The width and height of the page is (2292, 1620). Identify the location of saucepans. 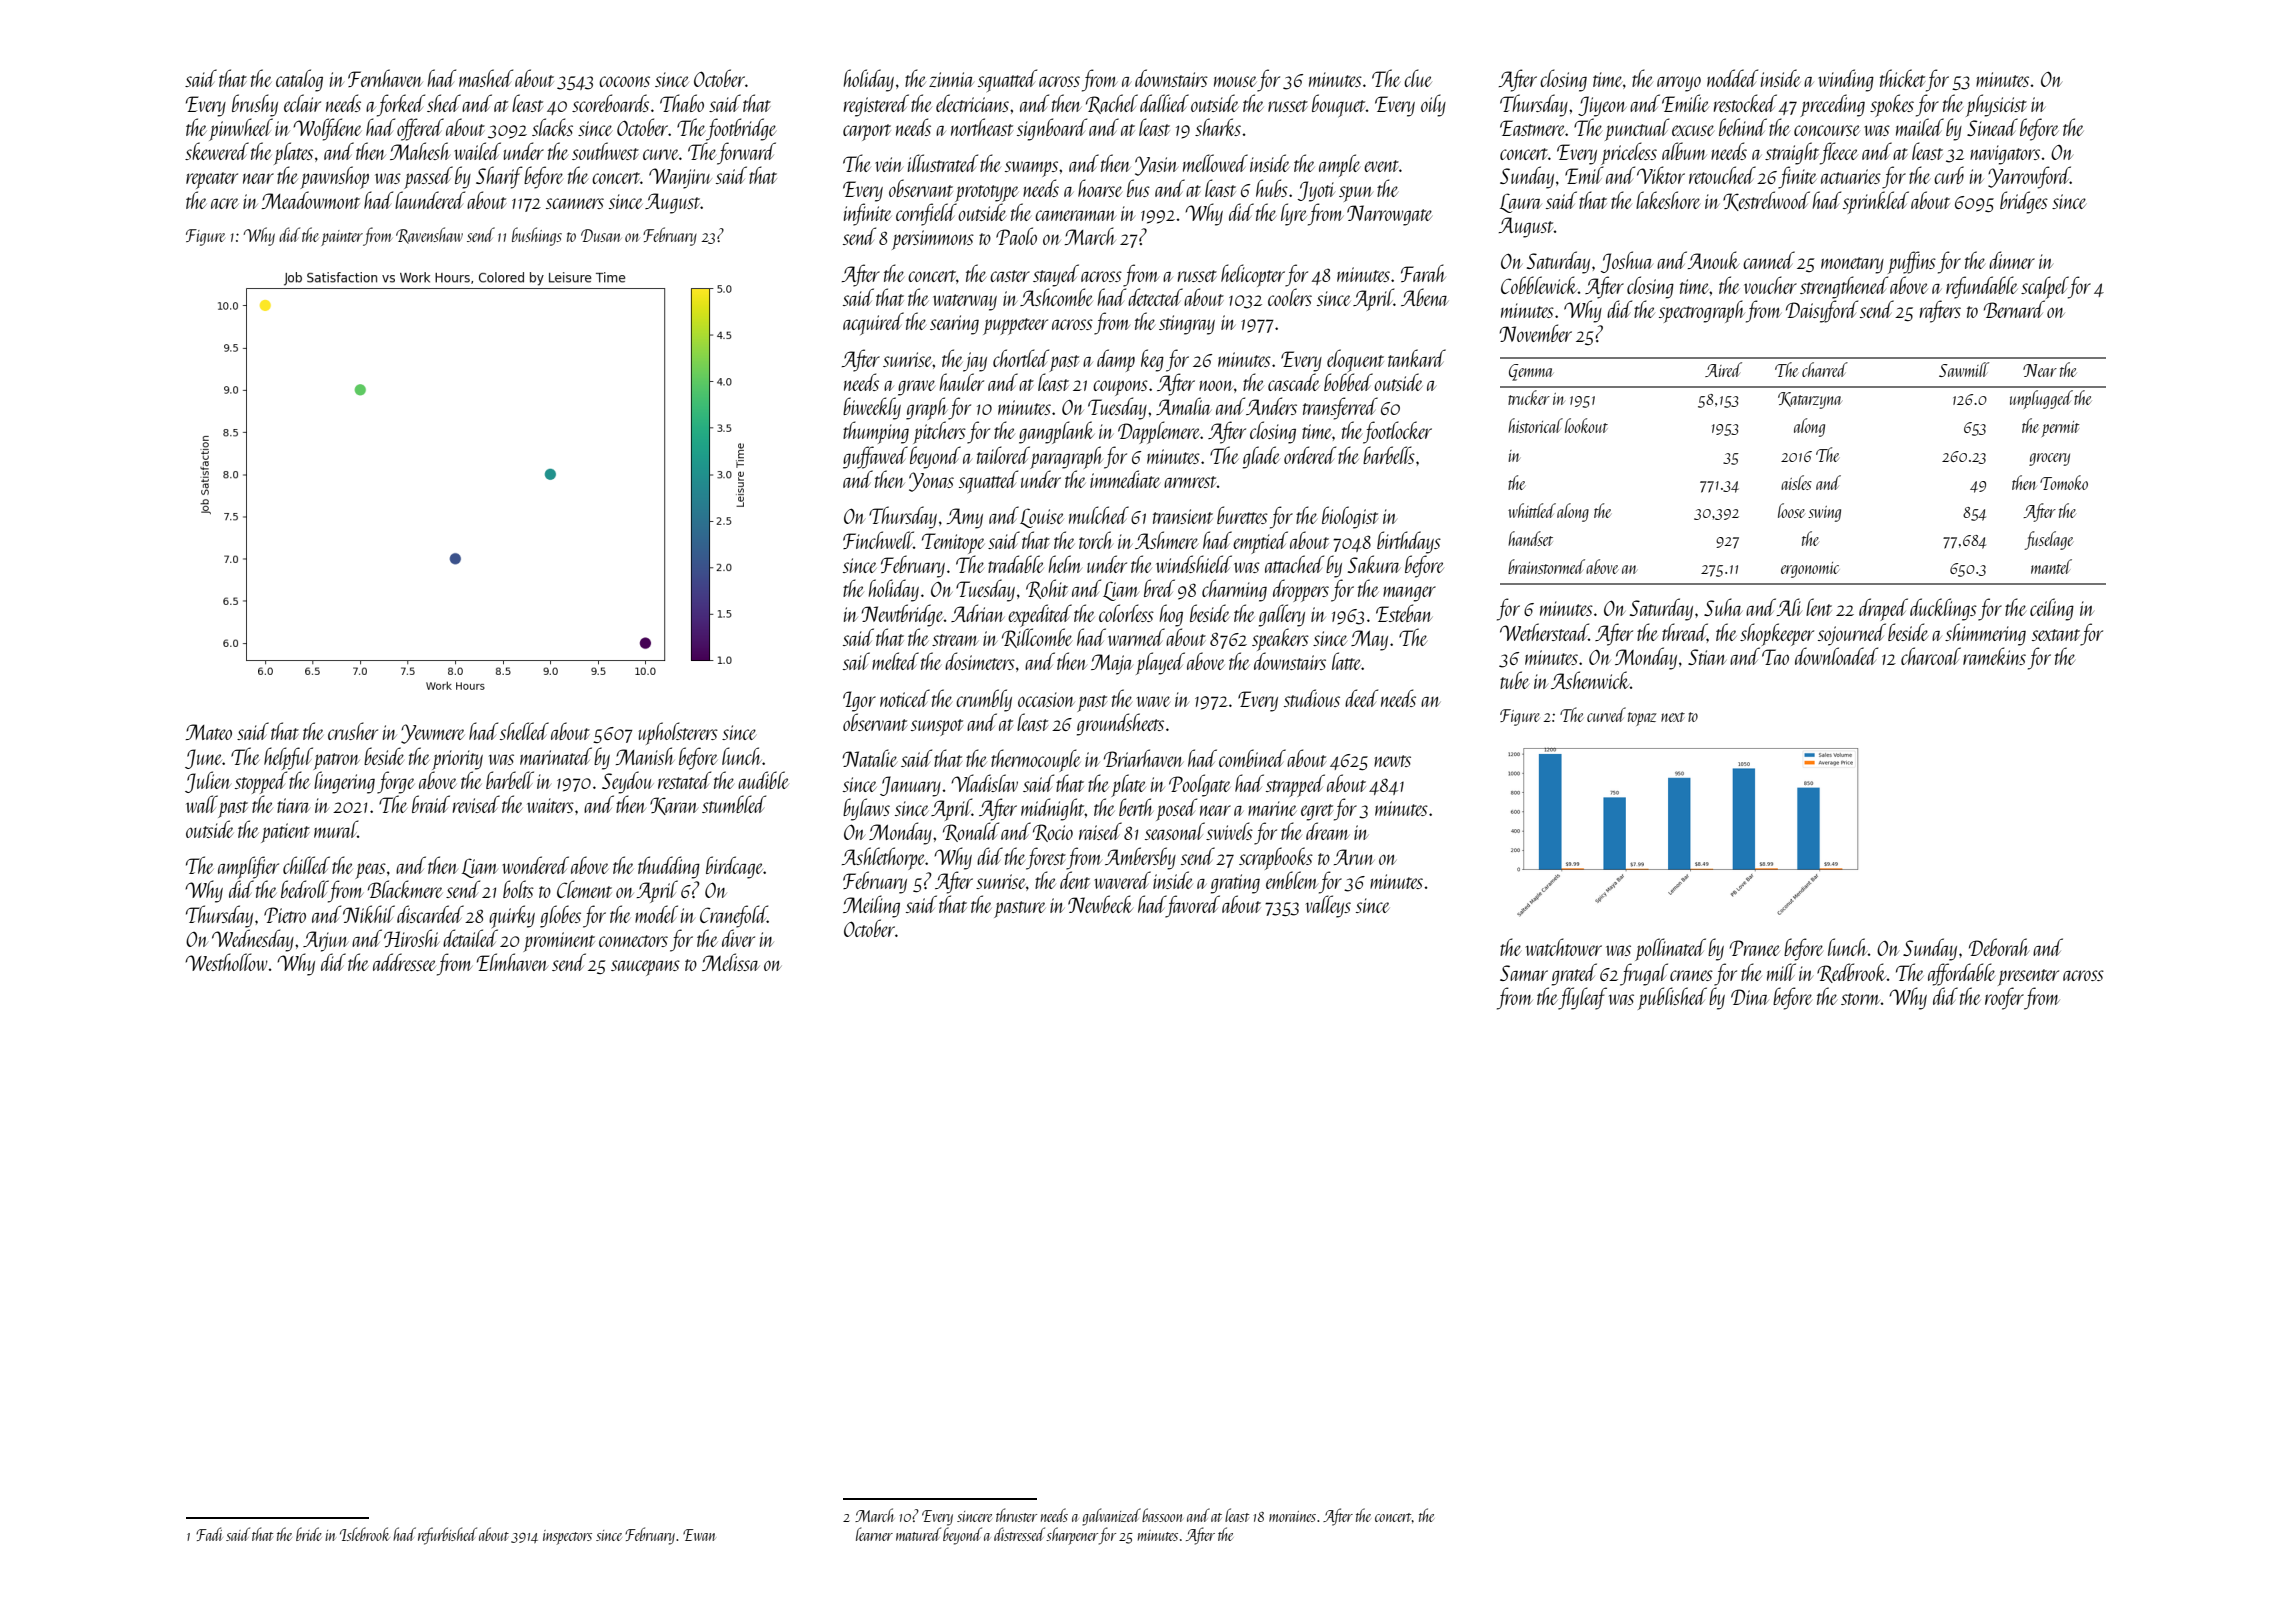
(645, 968).
